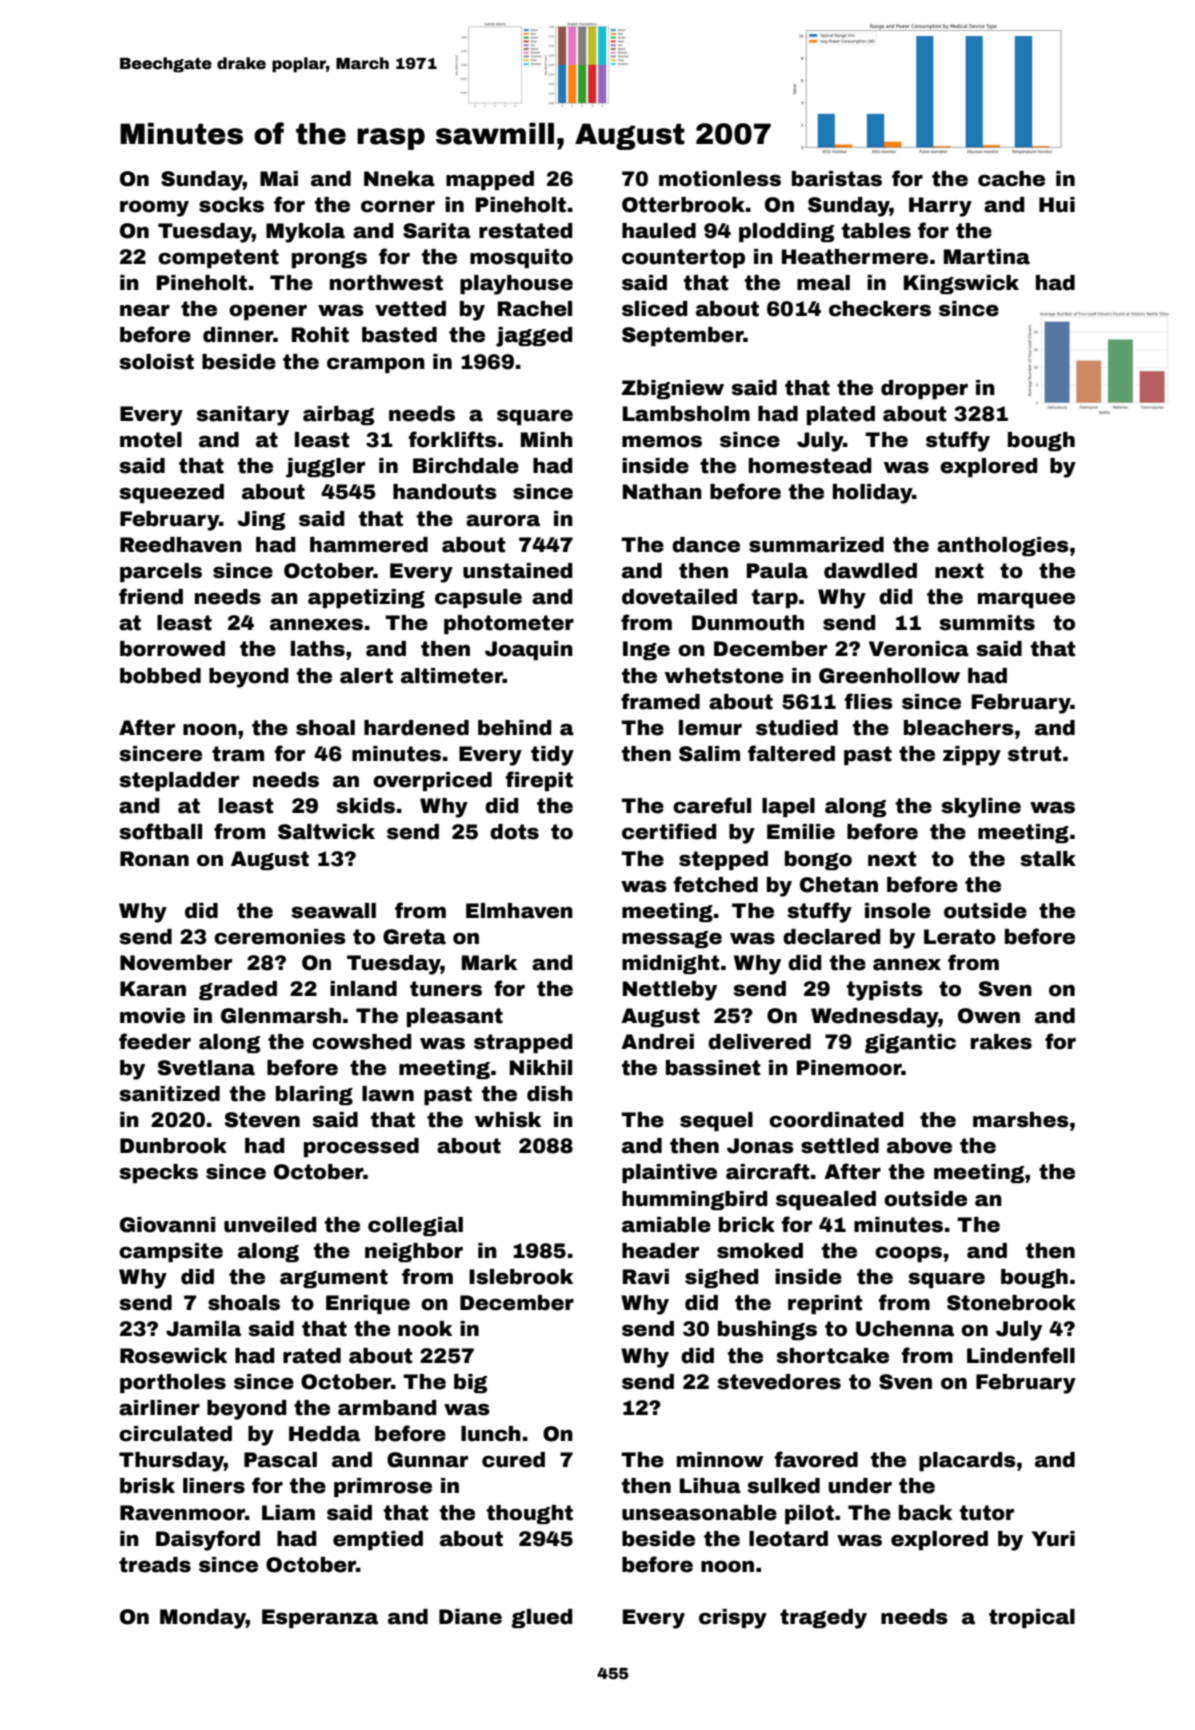 The width and height of the image is (1195, 1730). What do you see at coordinates (156, 362) in the image?
I see `soloist` at bounding box center [156, 362].
